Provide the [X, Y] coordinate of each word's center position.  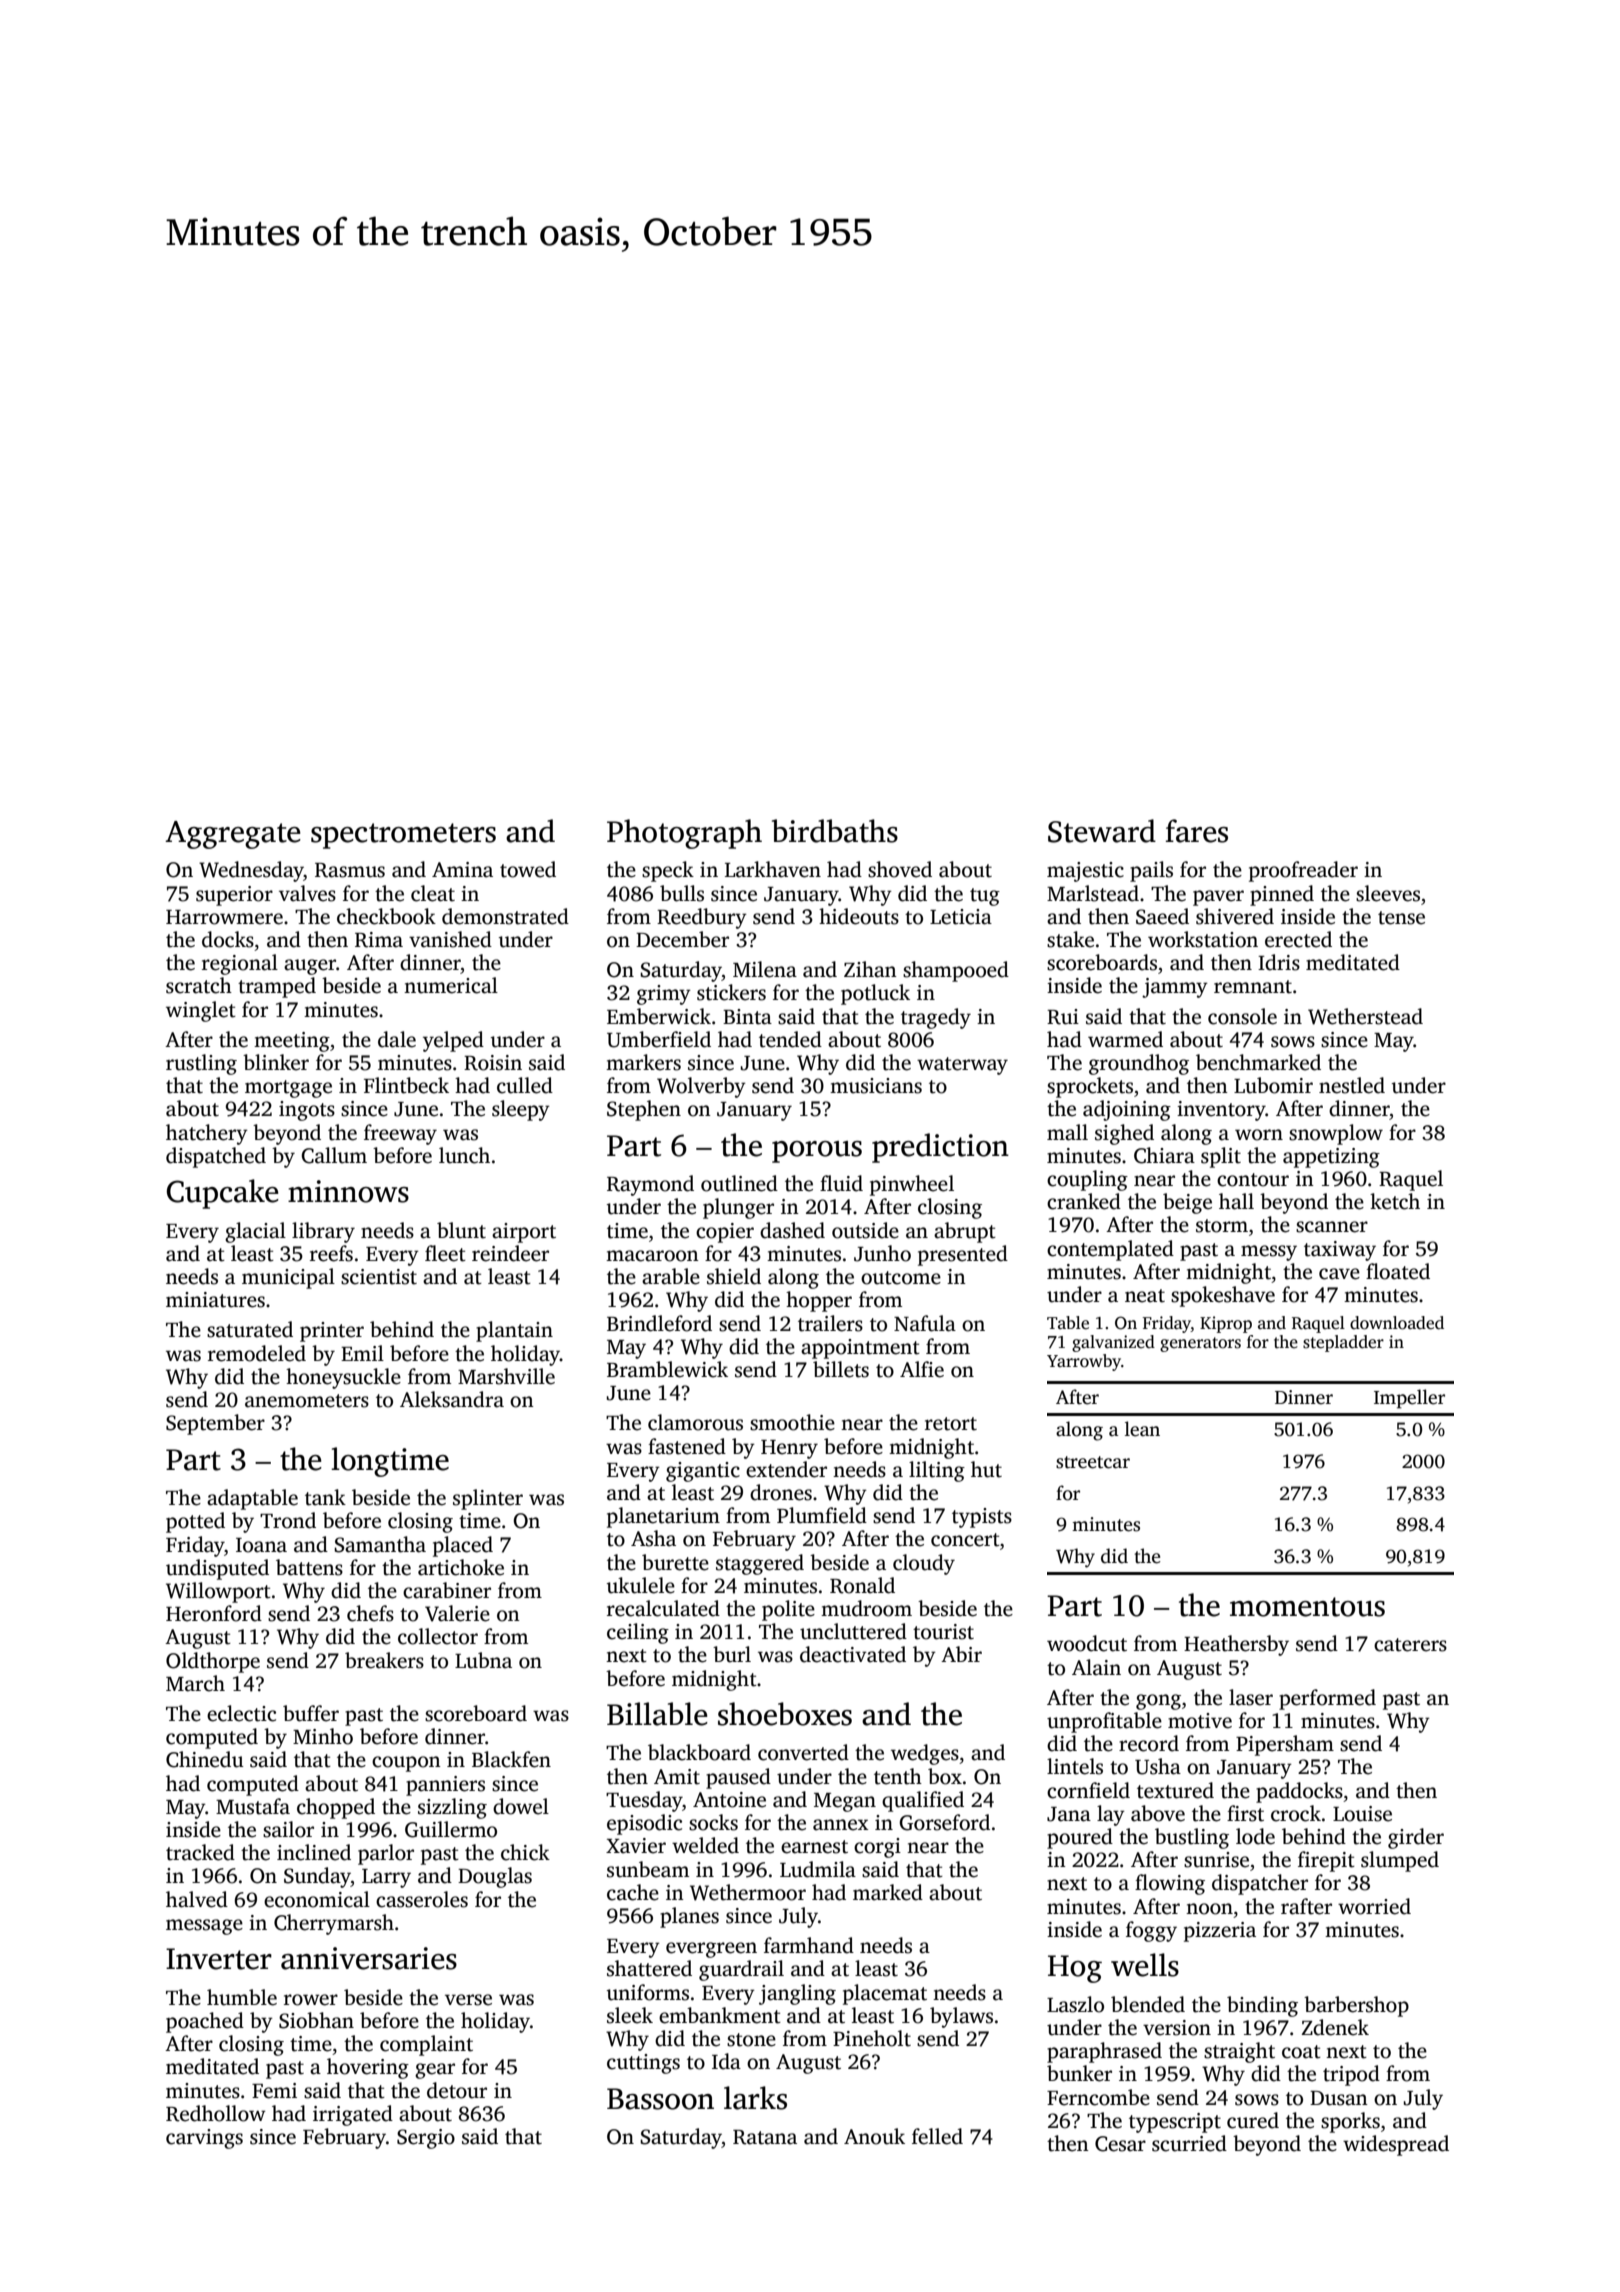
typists [982, 1518]
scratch [199, 985]
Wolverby [701, 1087]
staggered [760, 1564]
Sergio [426, 2139]
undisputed [217, 1569]
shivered [1235, 916]
